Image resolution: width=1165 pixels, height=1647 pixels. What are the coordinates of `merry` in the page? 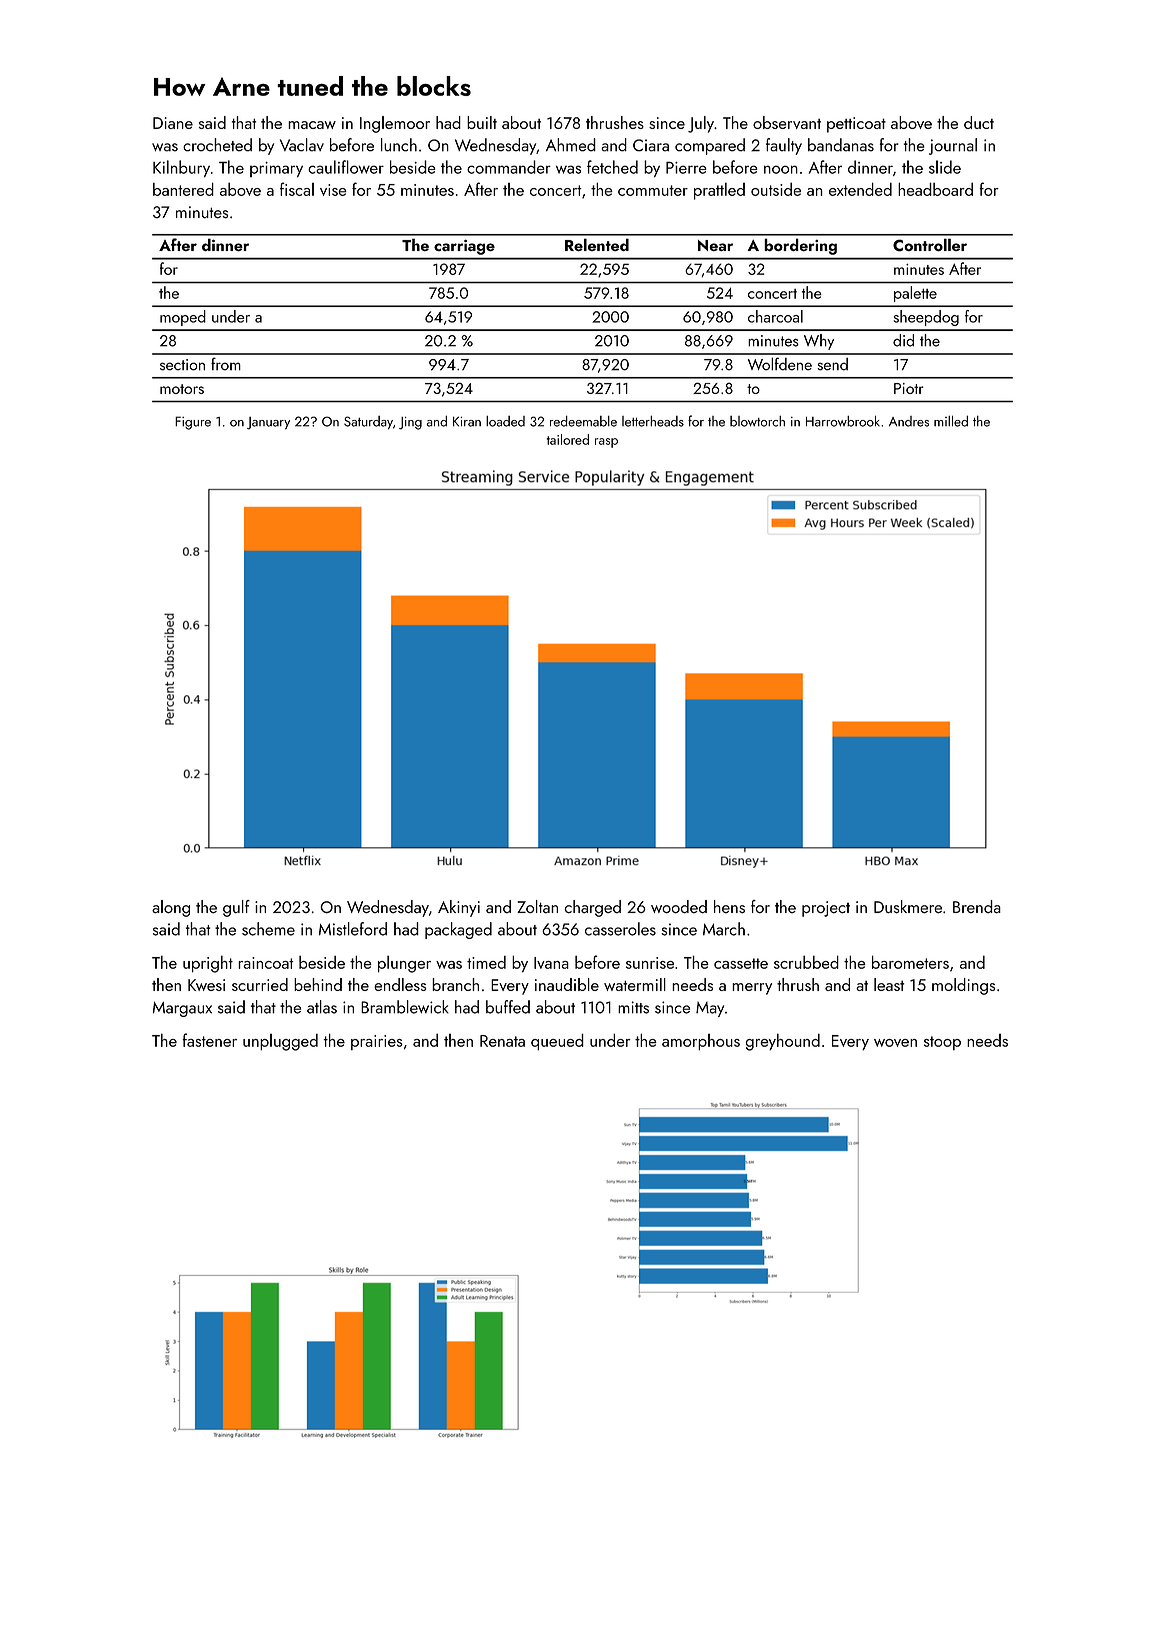 It's located at (752, 989).
